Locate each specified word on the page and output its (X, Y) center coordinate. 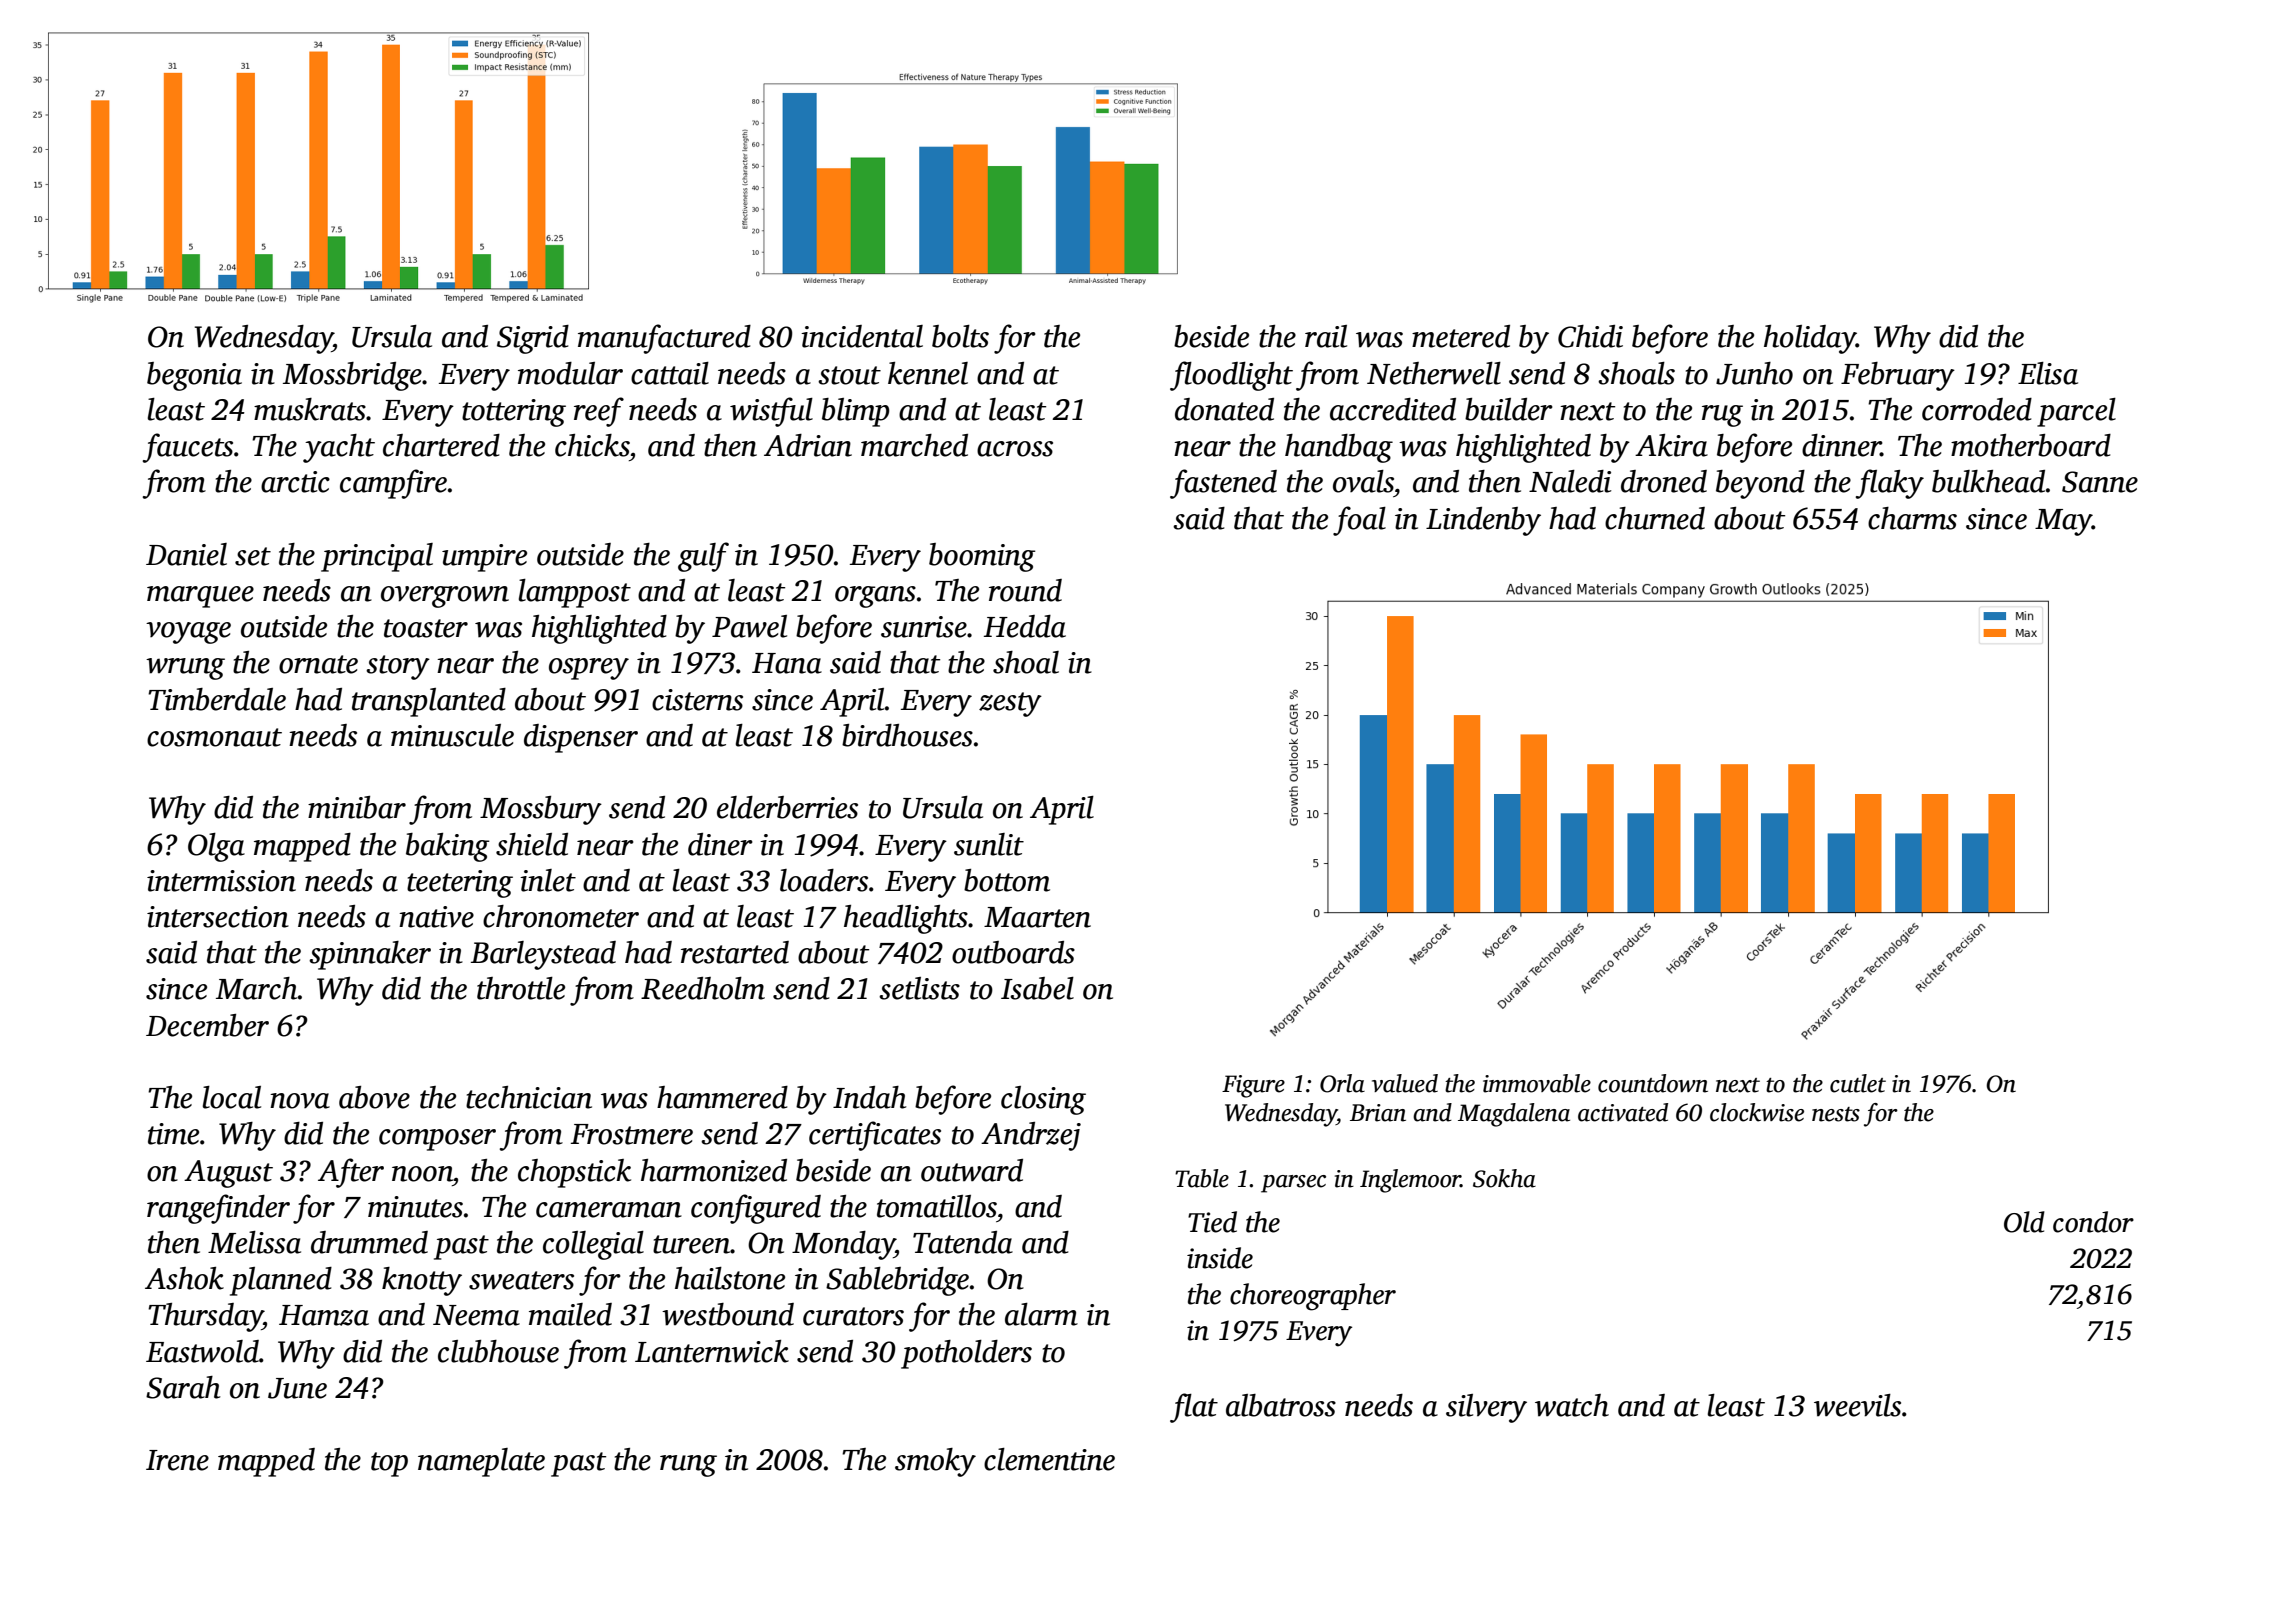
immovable (1537, 1083)
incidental (862, 336)
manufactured (664, 339)
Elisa (2048, 373)
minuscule (452, 735)
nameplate (481, 1462)
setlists (919, 988)
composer (437, 1140)
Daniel (186, 554)
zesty (1010, 704)
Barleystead (543, 955)
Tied (1212, 1222)
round (1025, 590)
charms (1912, 518)
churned (1655, 518)
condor (2093, 1222)
